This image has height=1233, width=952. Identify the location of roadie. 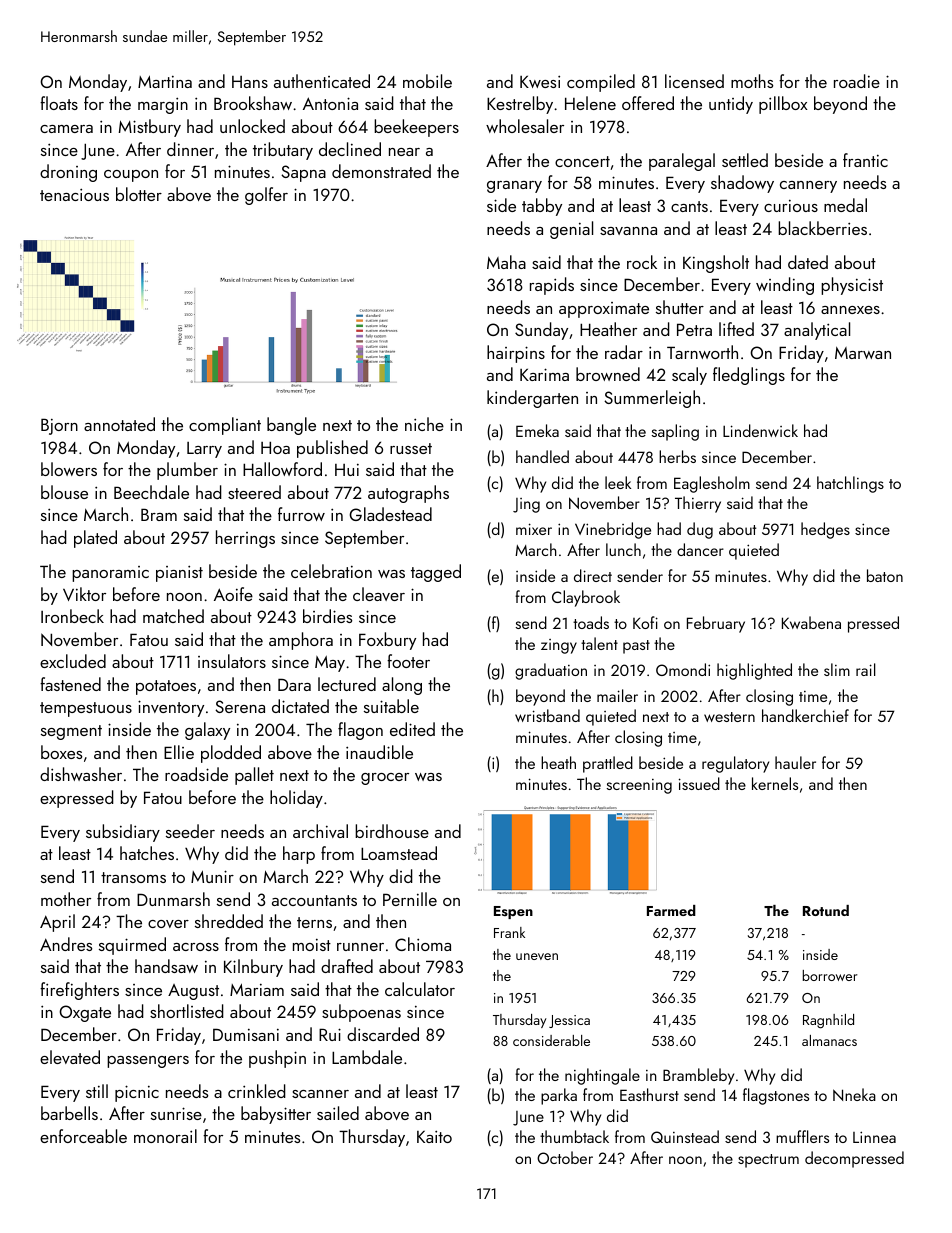
(857, 81).
